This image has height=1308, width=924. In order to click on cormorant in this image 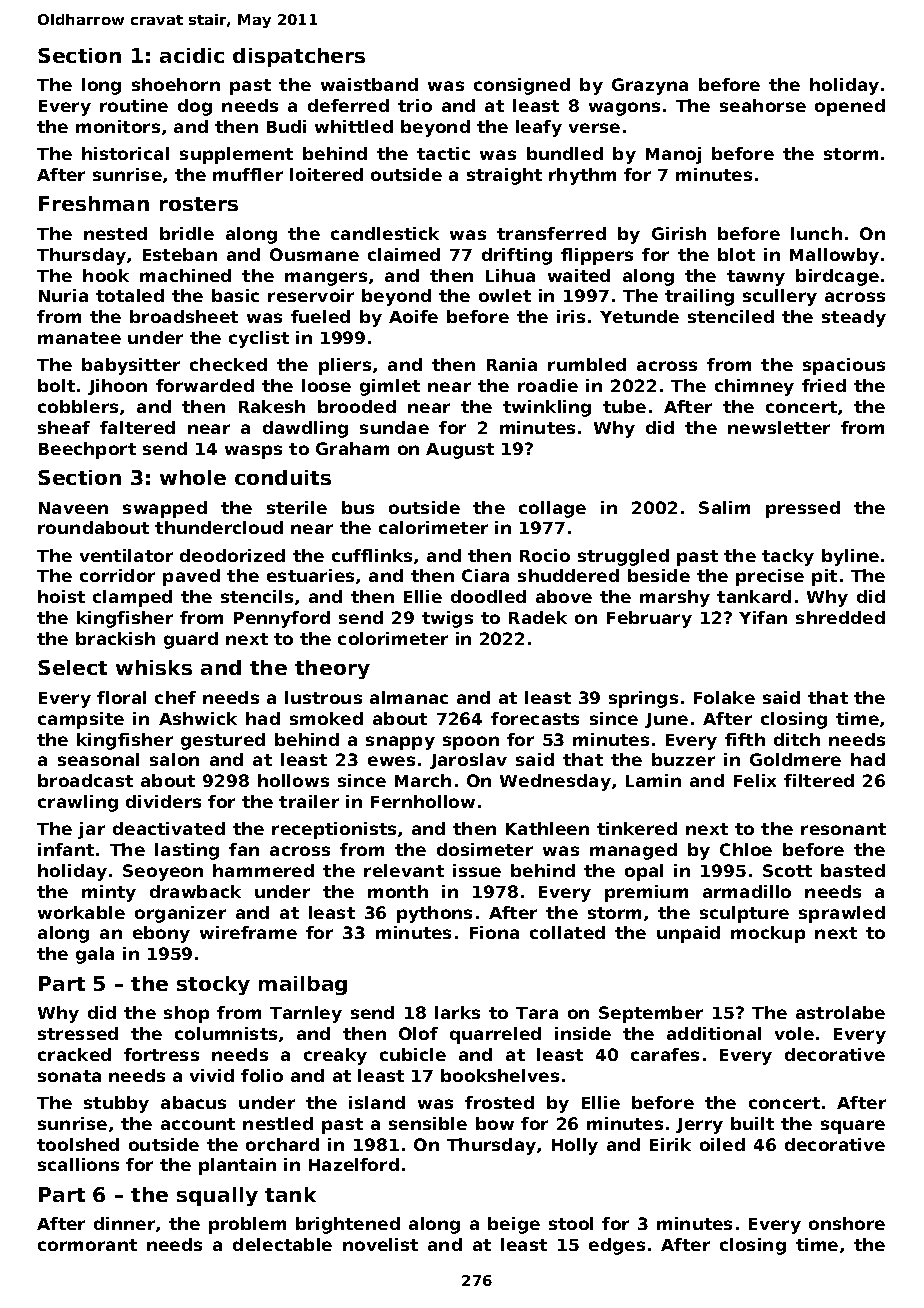, I will do `click(87, 1245)`.
